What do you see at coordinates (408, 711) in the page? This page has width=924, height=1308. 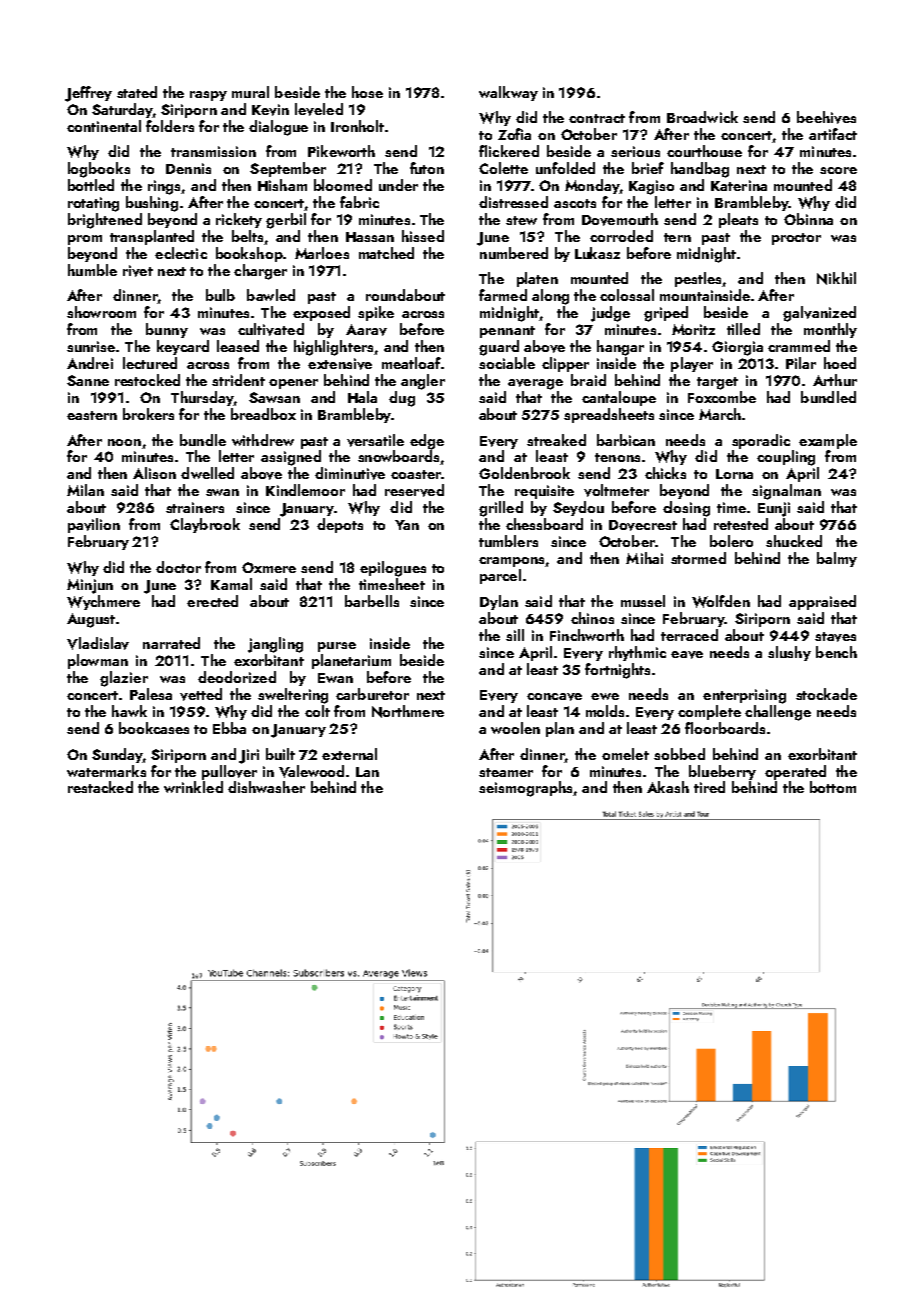 I see `Northmere` at bounding box center [408, 711].
